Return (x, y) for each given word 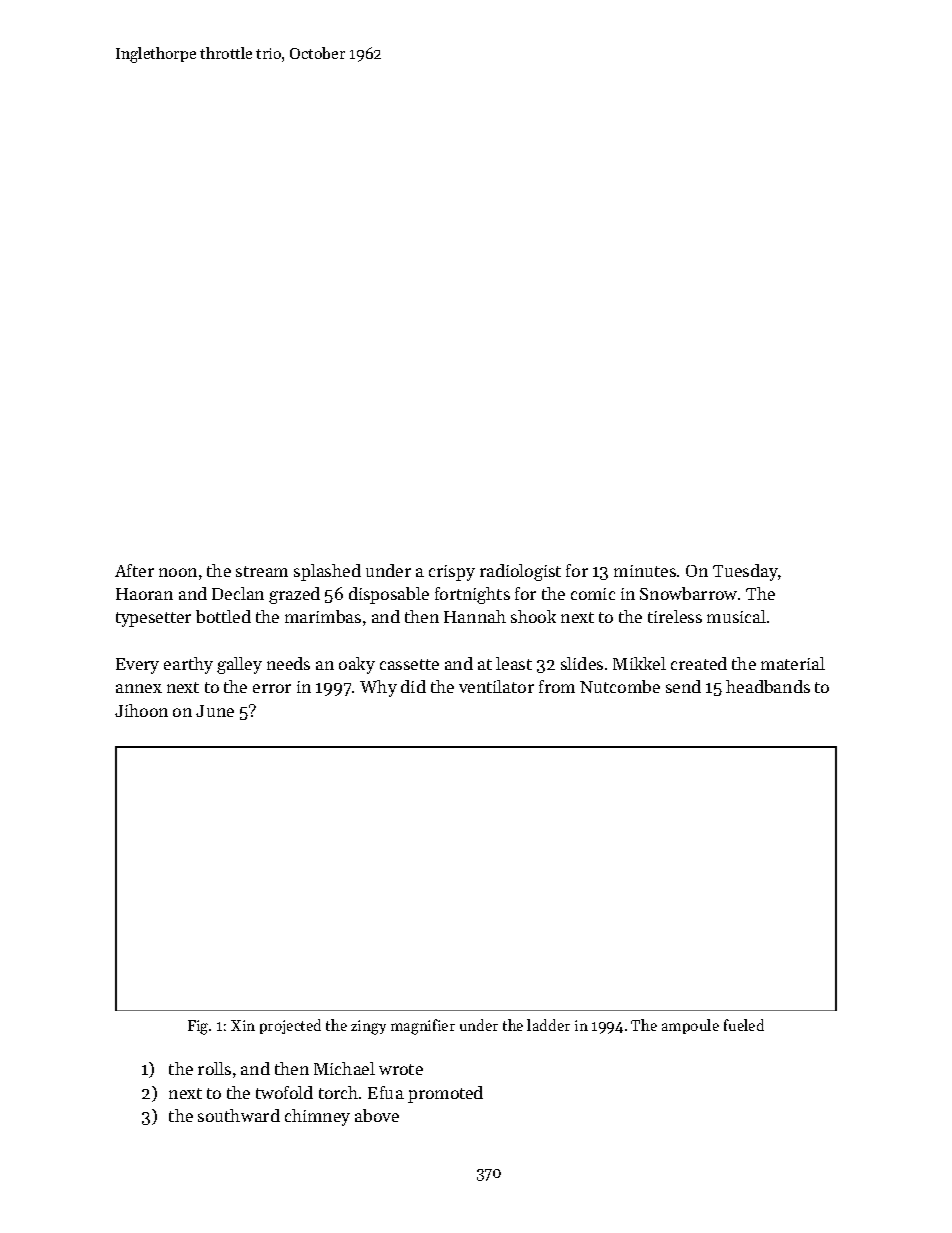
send (683, 686)
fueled (744, 1025)
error (272, 688)
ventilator (496, 686)
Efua (386, 1092)
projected (290, 1026)
